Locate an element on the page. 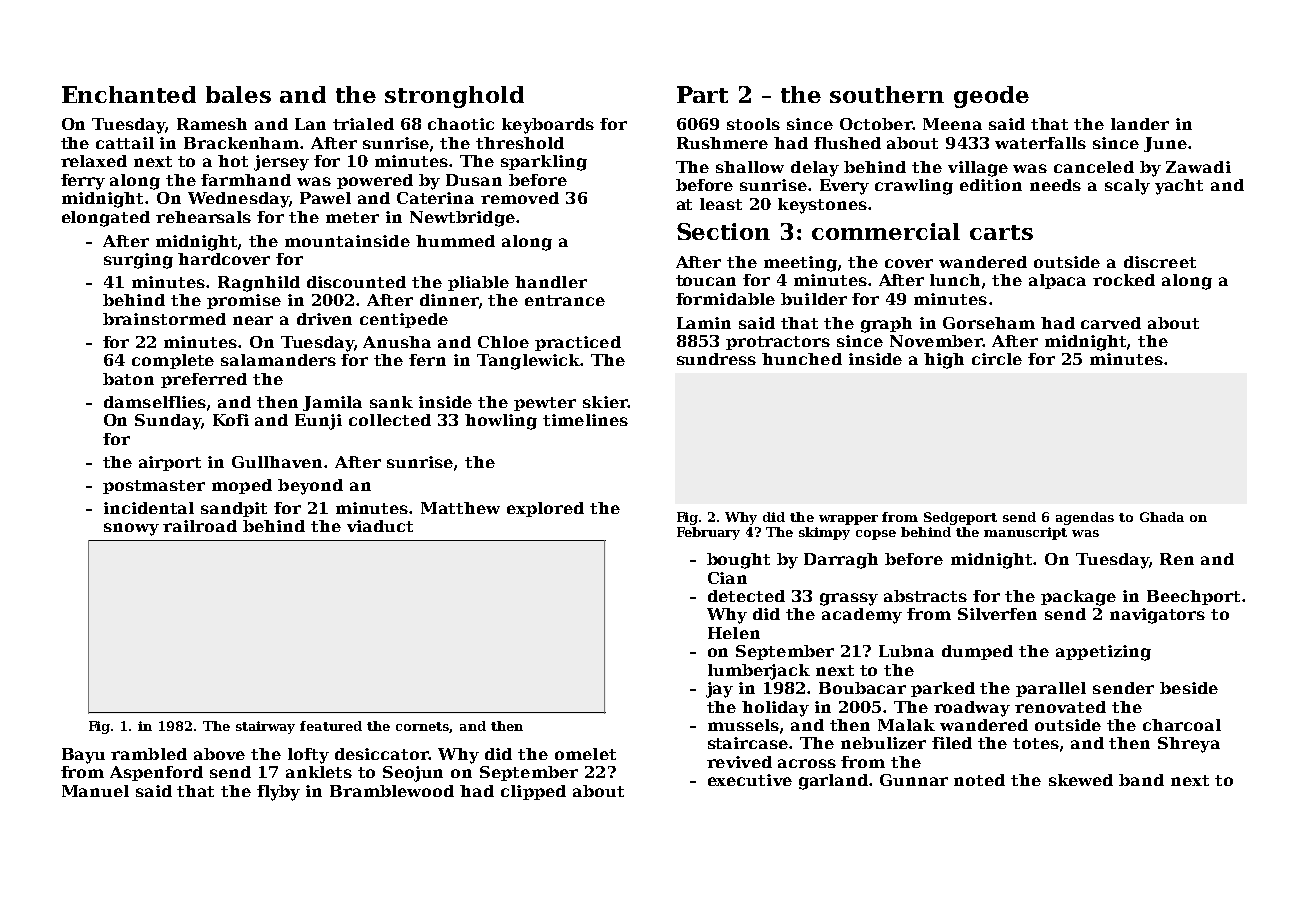 This document has height=924, width=1308. Cian is located at coordinates (727, 578).
